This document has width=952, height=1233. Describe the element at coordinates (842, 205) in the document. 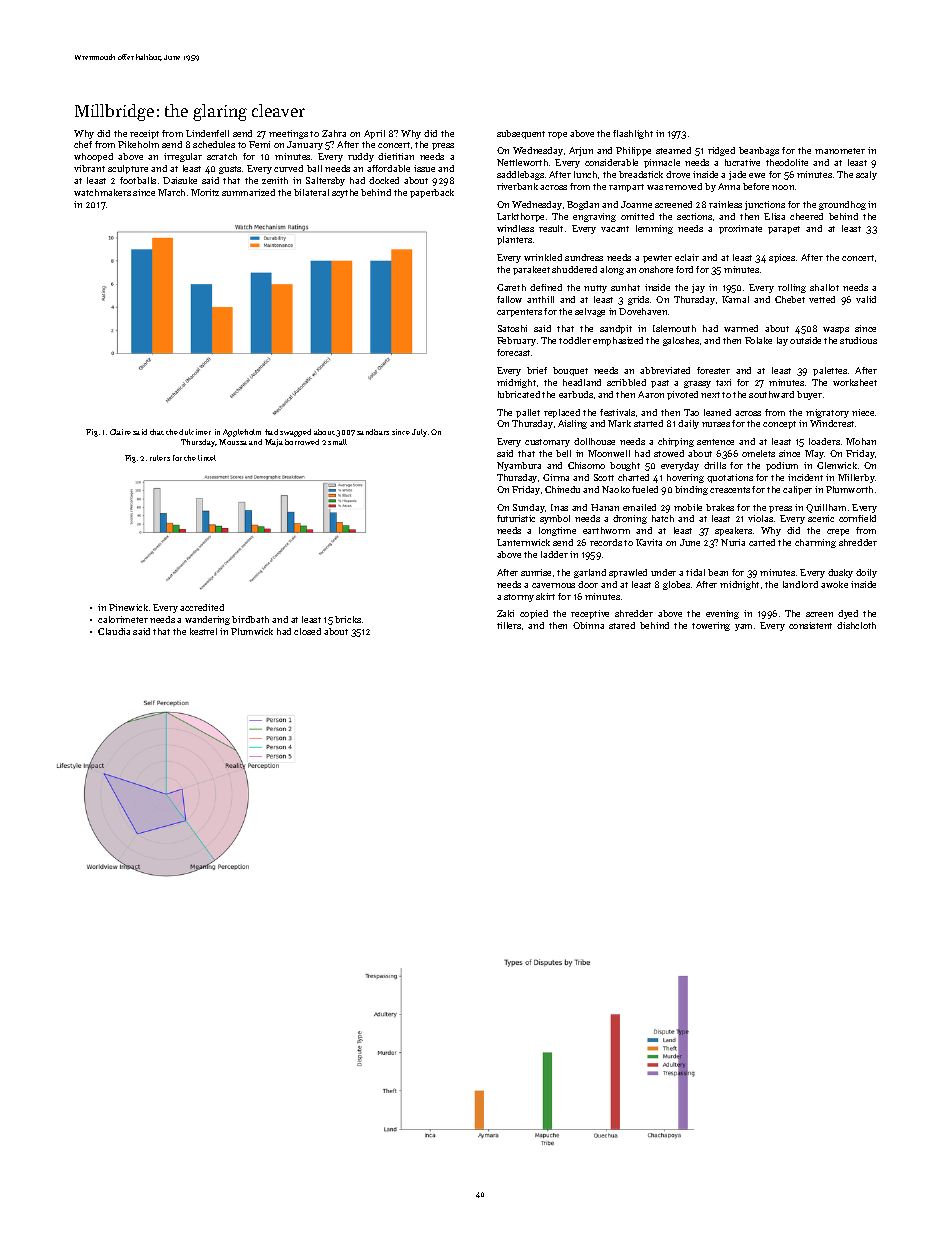

I see `groundhog` at that location.
